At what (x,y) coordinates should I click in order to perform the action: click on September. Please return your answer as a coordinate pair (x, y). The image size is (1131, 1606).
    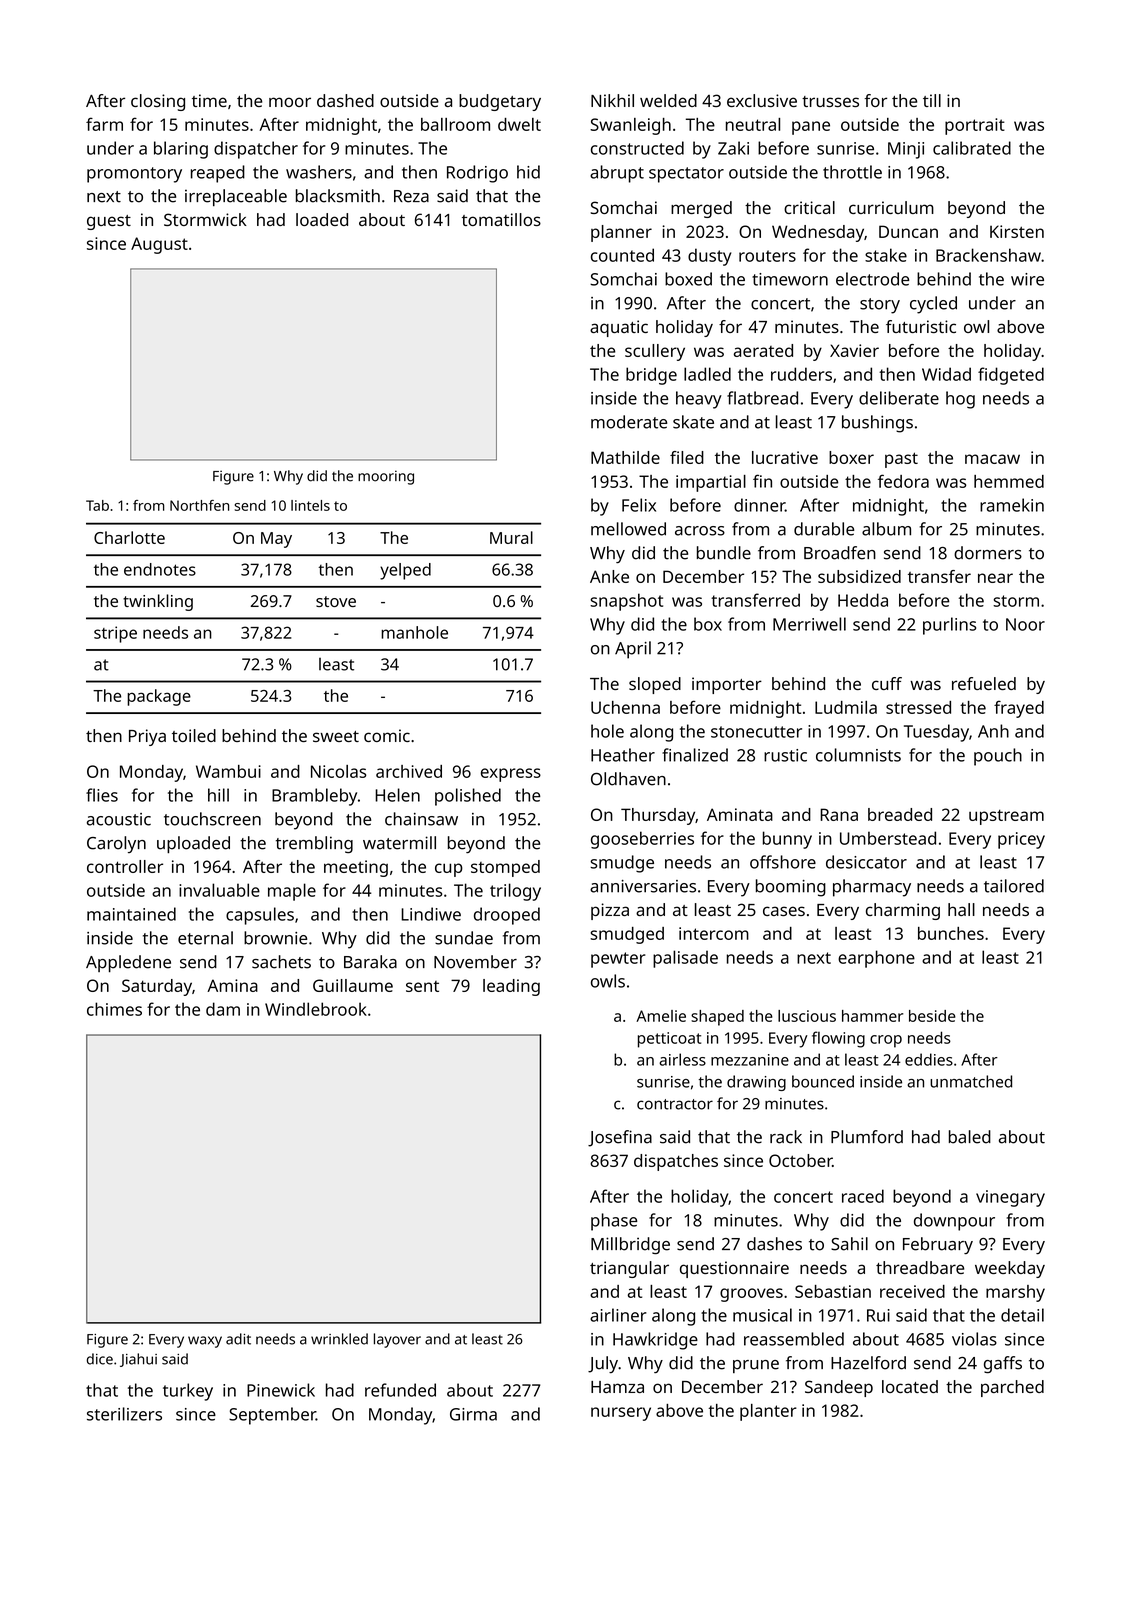
    Looking at the image, I should click on (272, 1416).
